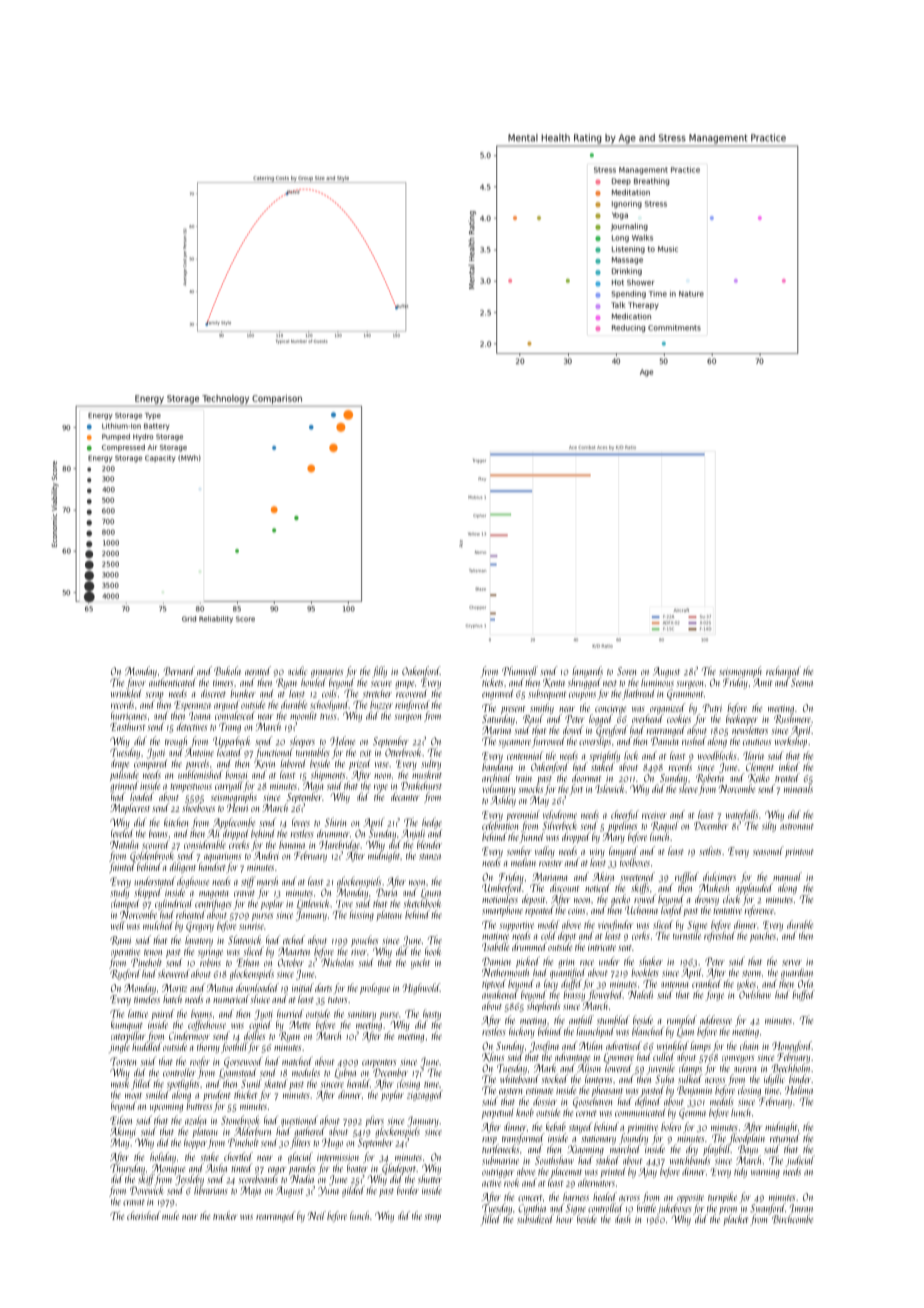  I want to click on mule, so click(170, 1215).
